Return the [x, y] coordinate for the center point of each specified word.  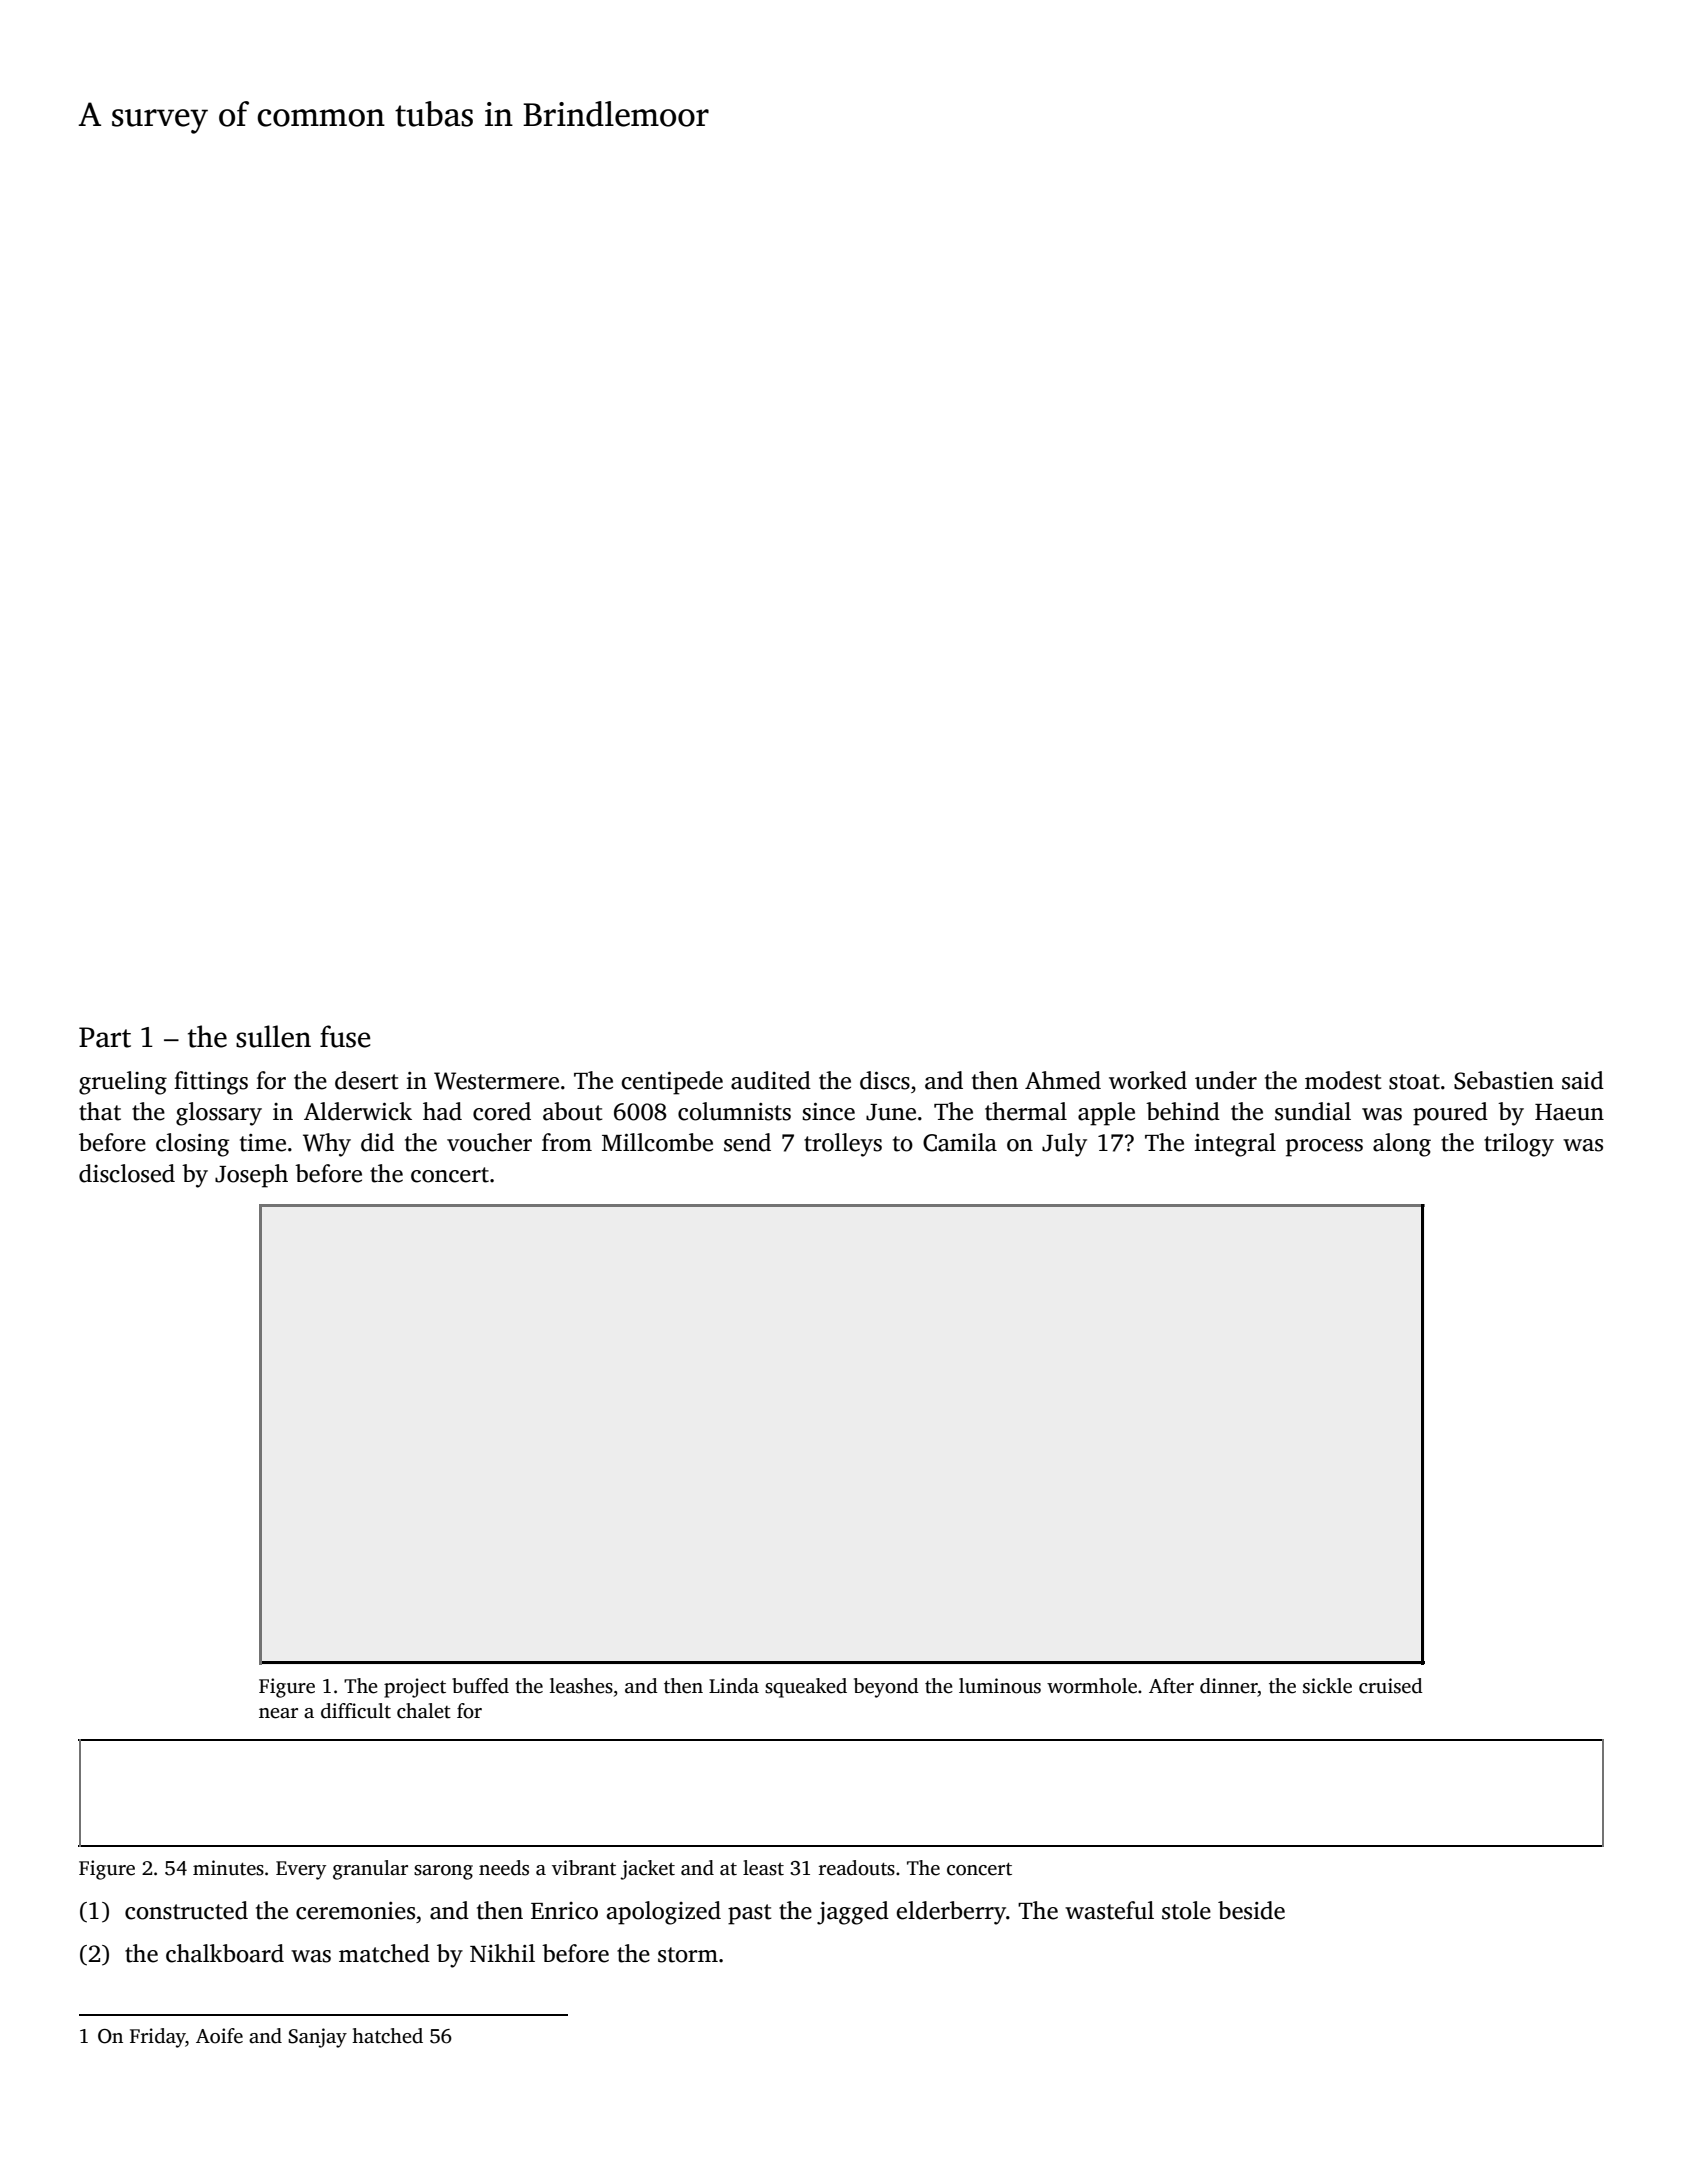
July [1064, 1145]
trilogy [1519, 1145]
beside [1251, 1910]
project [415, 1688]
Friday [158, 2038]
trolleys [843, 1145]
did [377, 1142]
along [1402, 1145]
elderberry [951, 1913]
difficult [356, 1711]
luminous [1000, 1686]
